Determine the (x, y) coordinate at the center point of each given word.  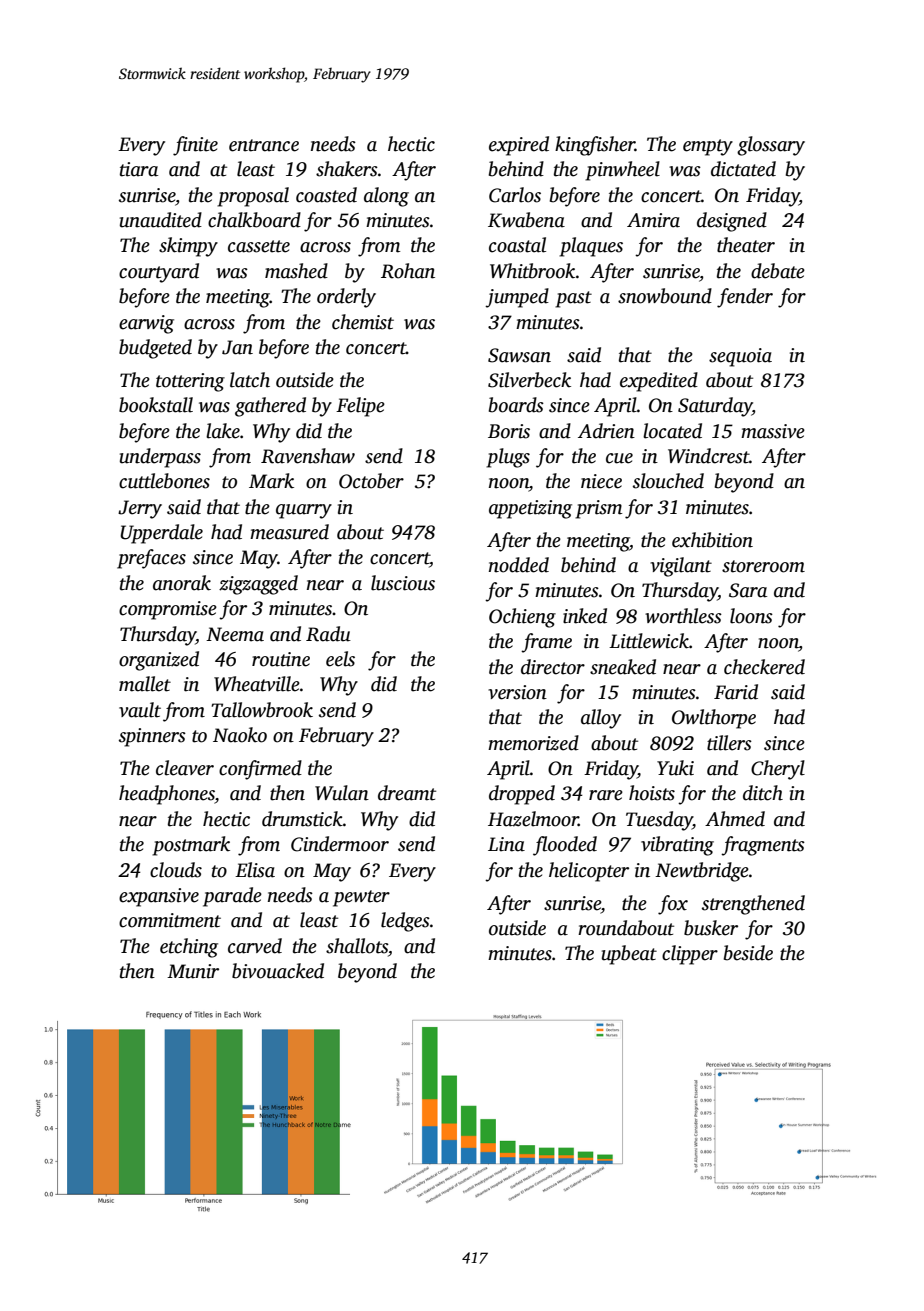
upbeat (629, 955)
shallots (357, 946)
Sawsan (519, 355)
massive (773, 431)
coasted (326, 195)
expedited (659, 382)
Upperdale (161, 534)
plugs (508, 458)
